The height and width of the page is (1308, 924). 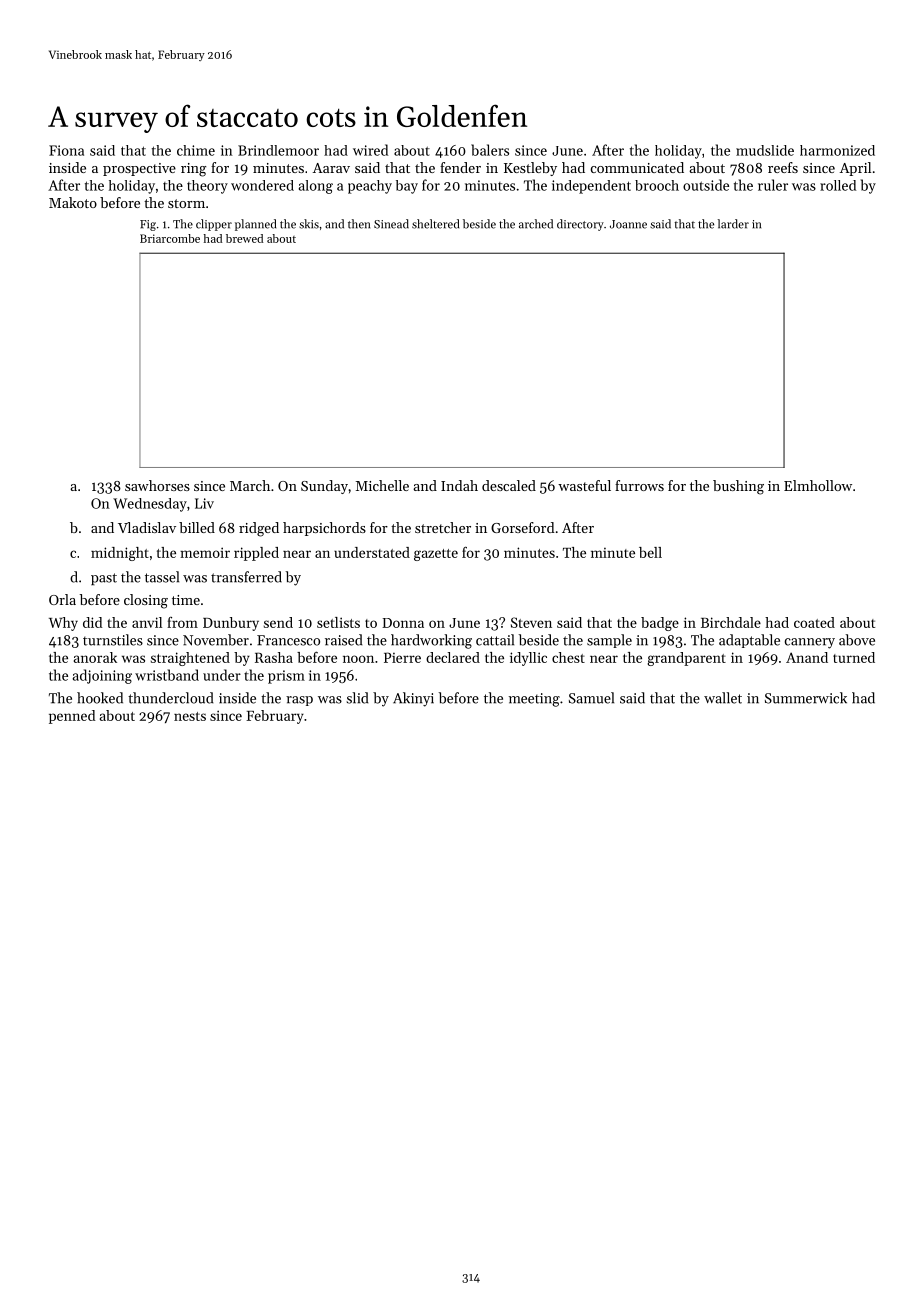 What do you see at coordinates (391, 224) in the page?
I see `Sinead` at bounding box center [391, 224].
